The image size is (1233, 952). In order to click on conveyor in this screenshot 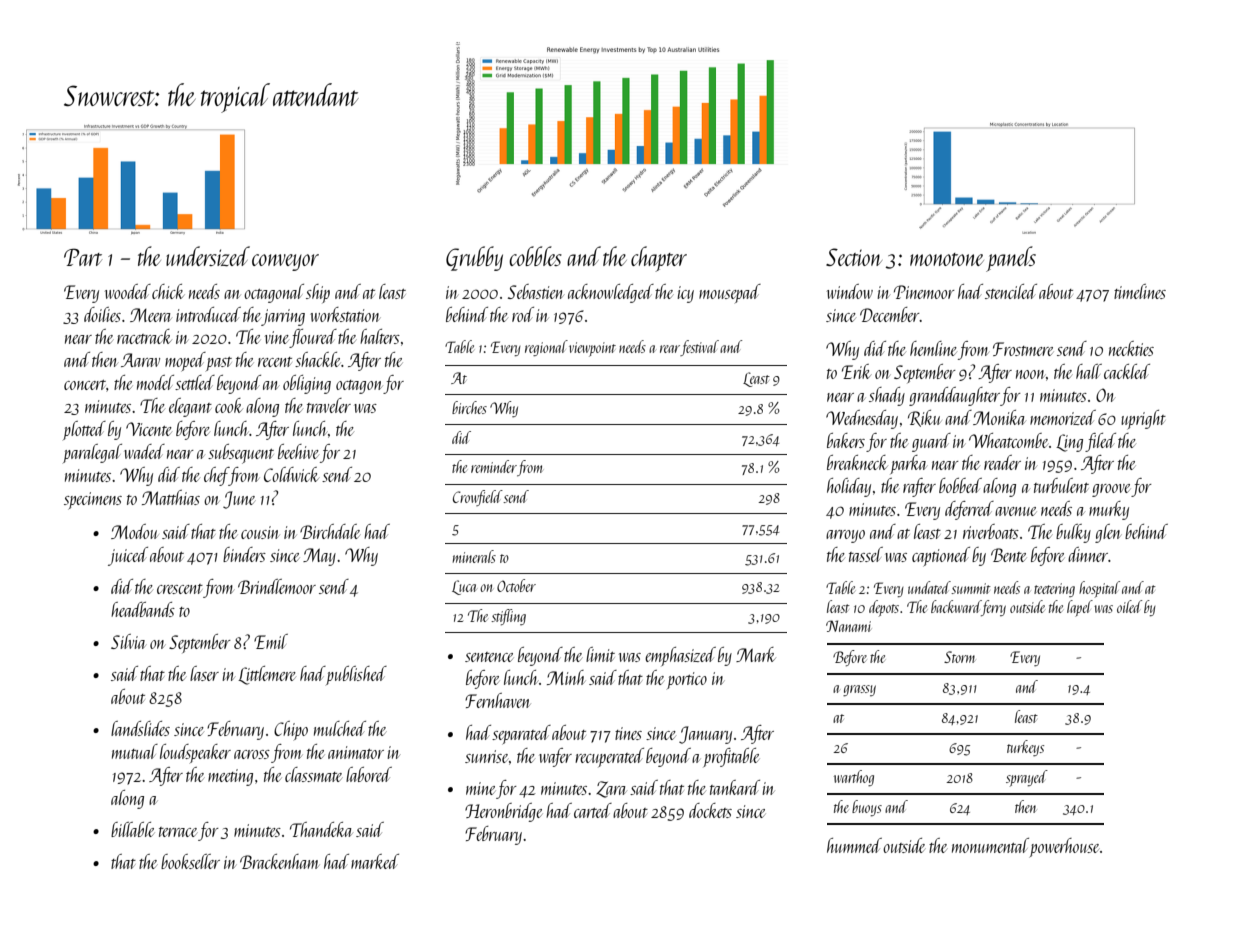, I will do `click(285, 262)`.
